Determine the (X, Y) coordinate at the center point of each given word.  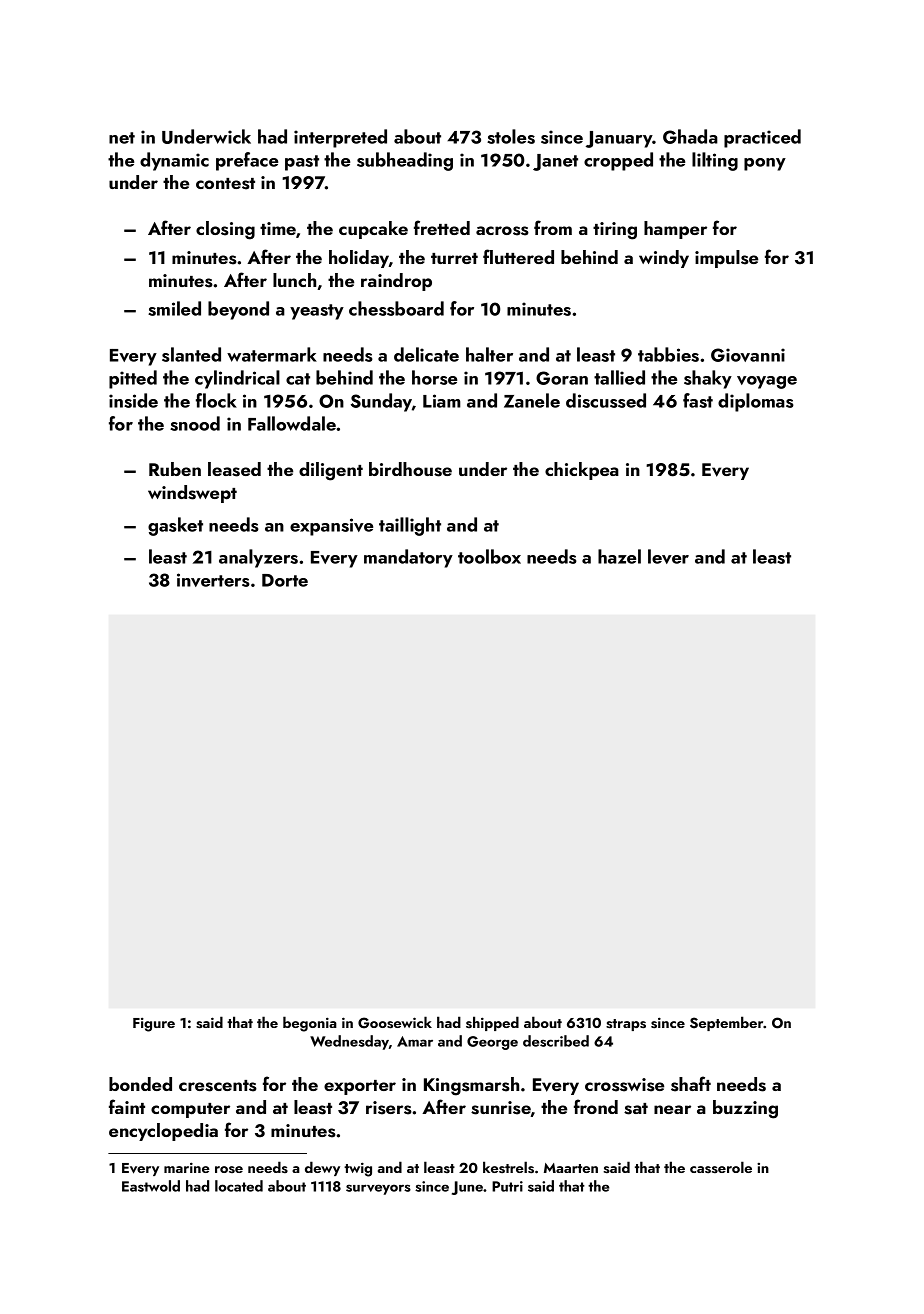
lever (668, 556)
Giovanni (748, 355)
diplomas (756, 402)
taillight (410, 526)
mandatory (408, 558)
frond (596, 1106)
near (672, 1109)
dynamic (174, 161)
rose (229, 1169)
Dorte (285, 580)
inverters (213, 580)
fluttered (518, 256)
